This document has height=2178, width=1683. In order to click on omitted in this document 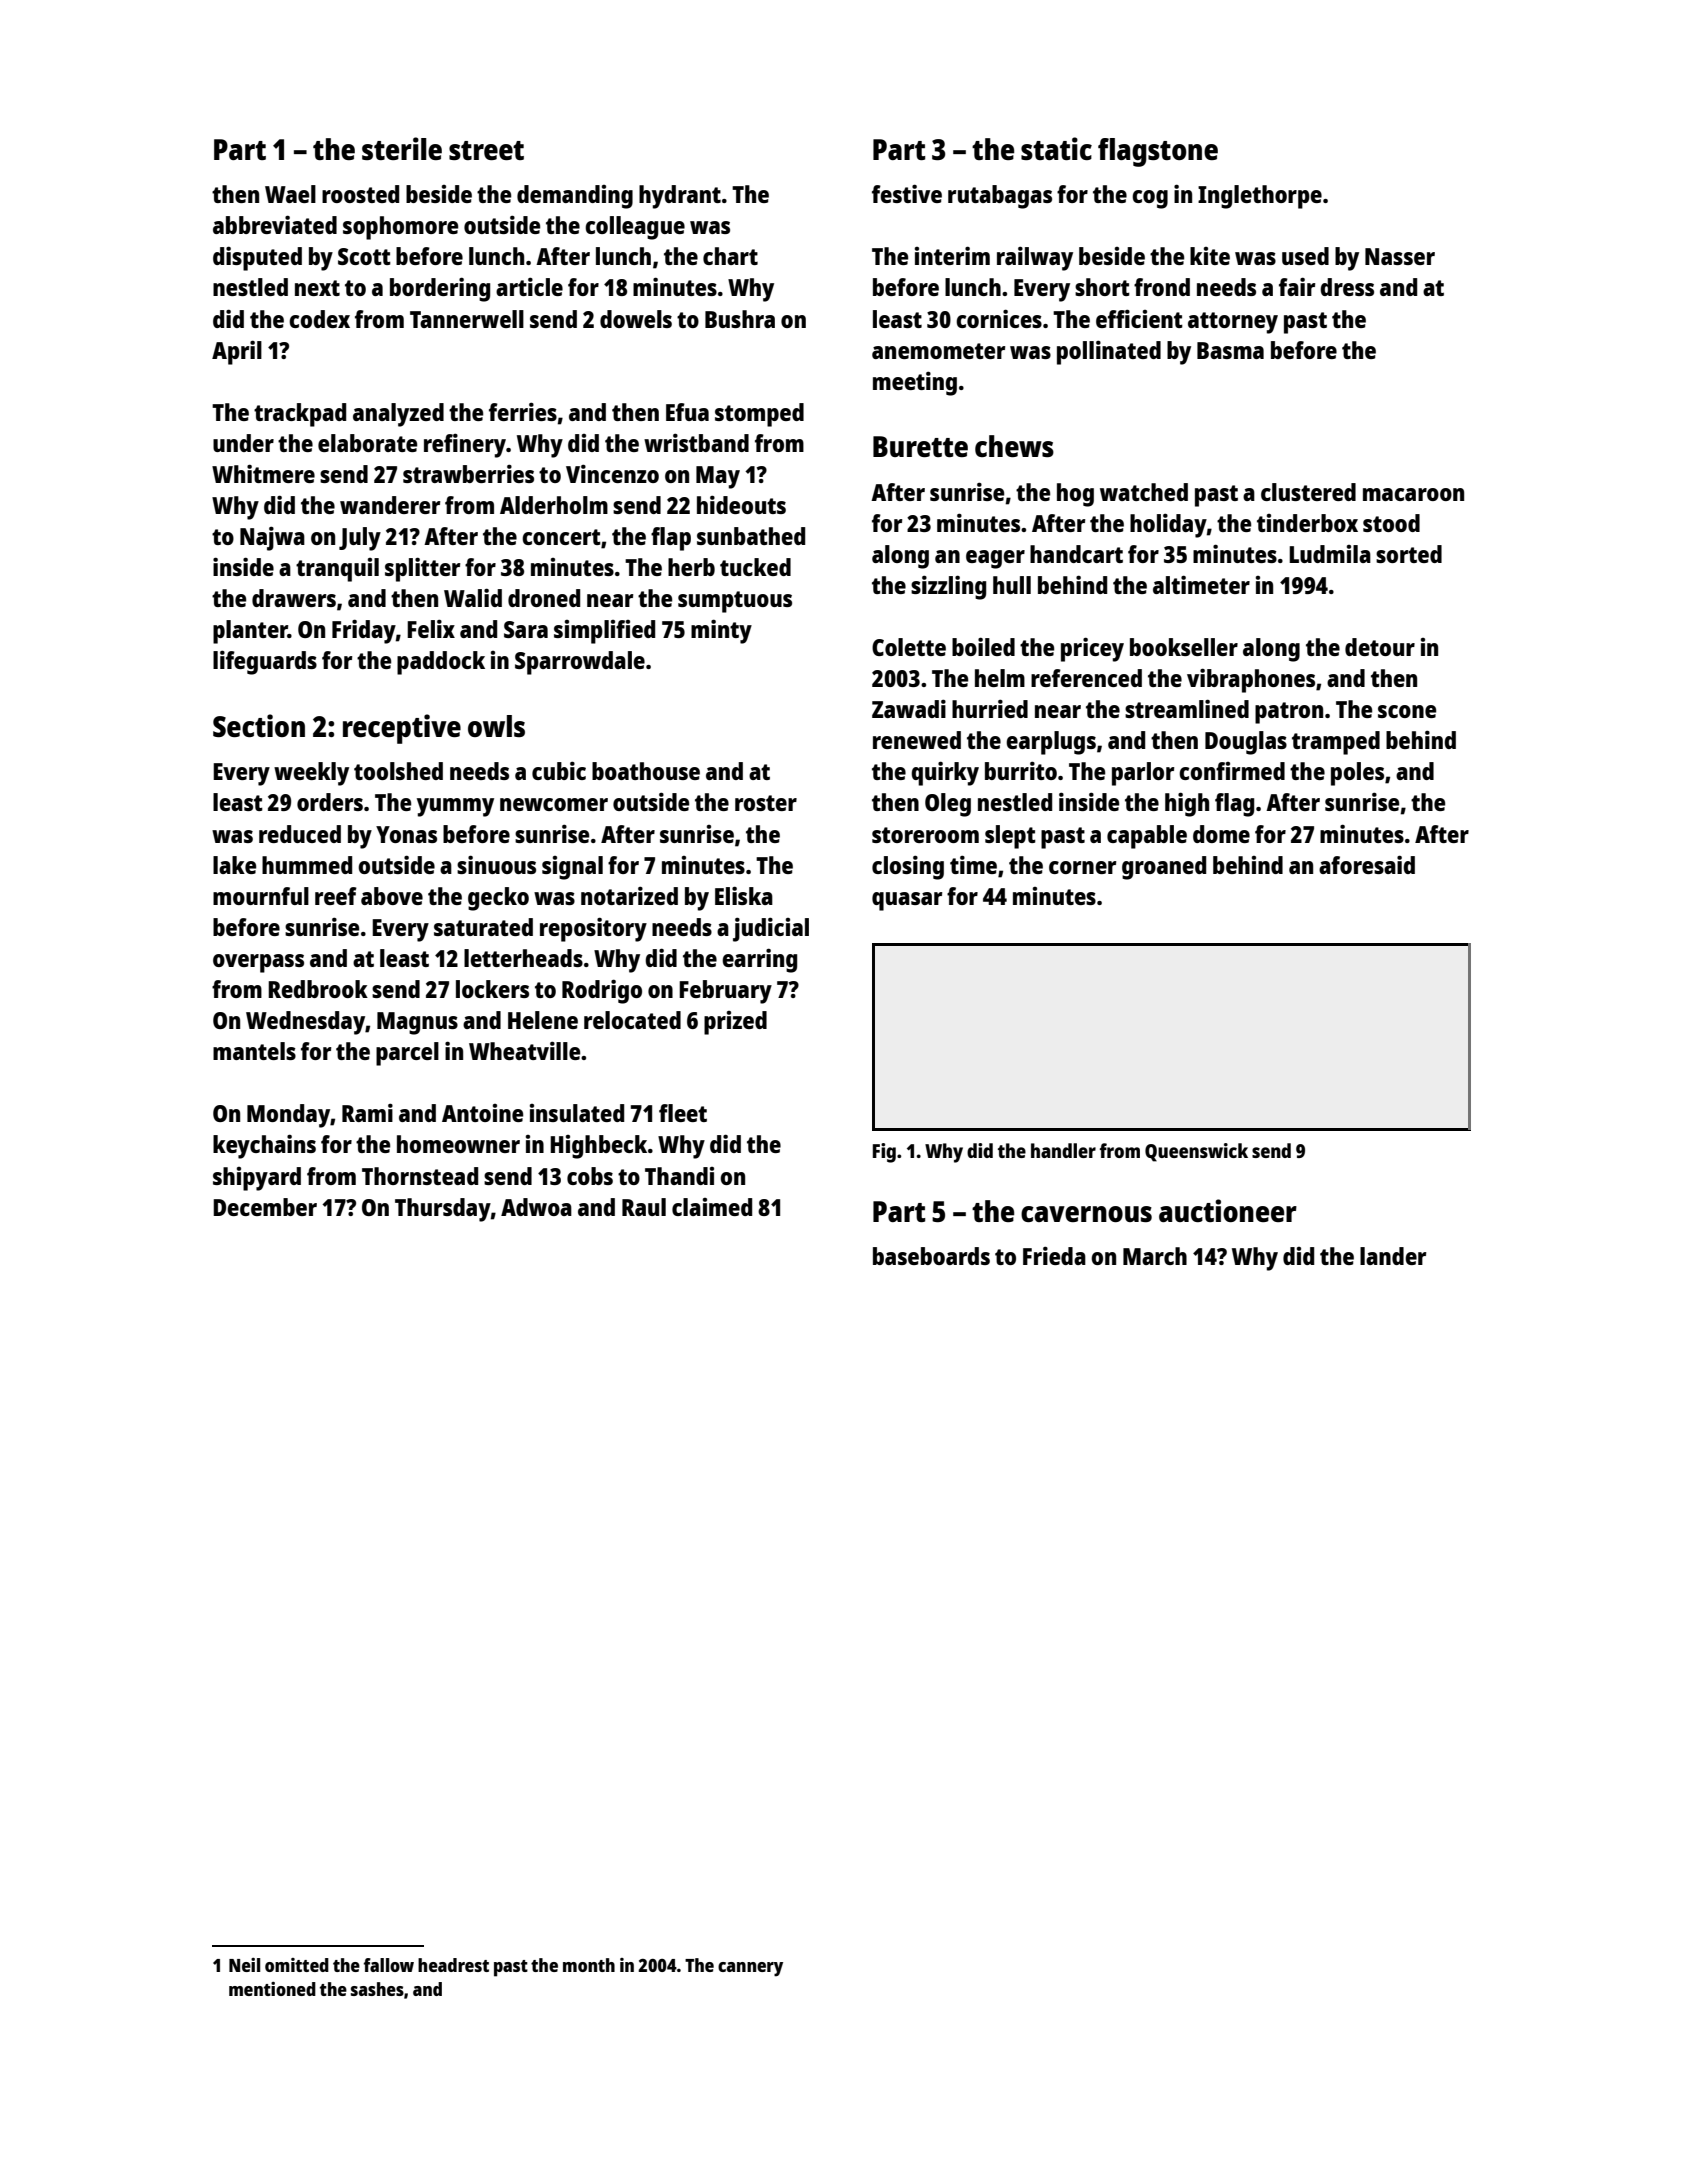, I will do `click(297, 1965)`.
